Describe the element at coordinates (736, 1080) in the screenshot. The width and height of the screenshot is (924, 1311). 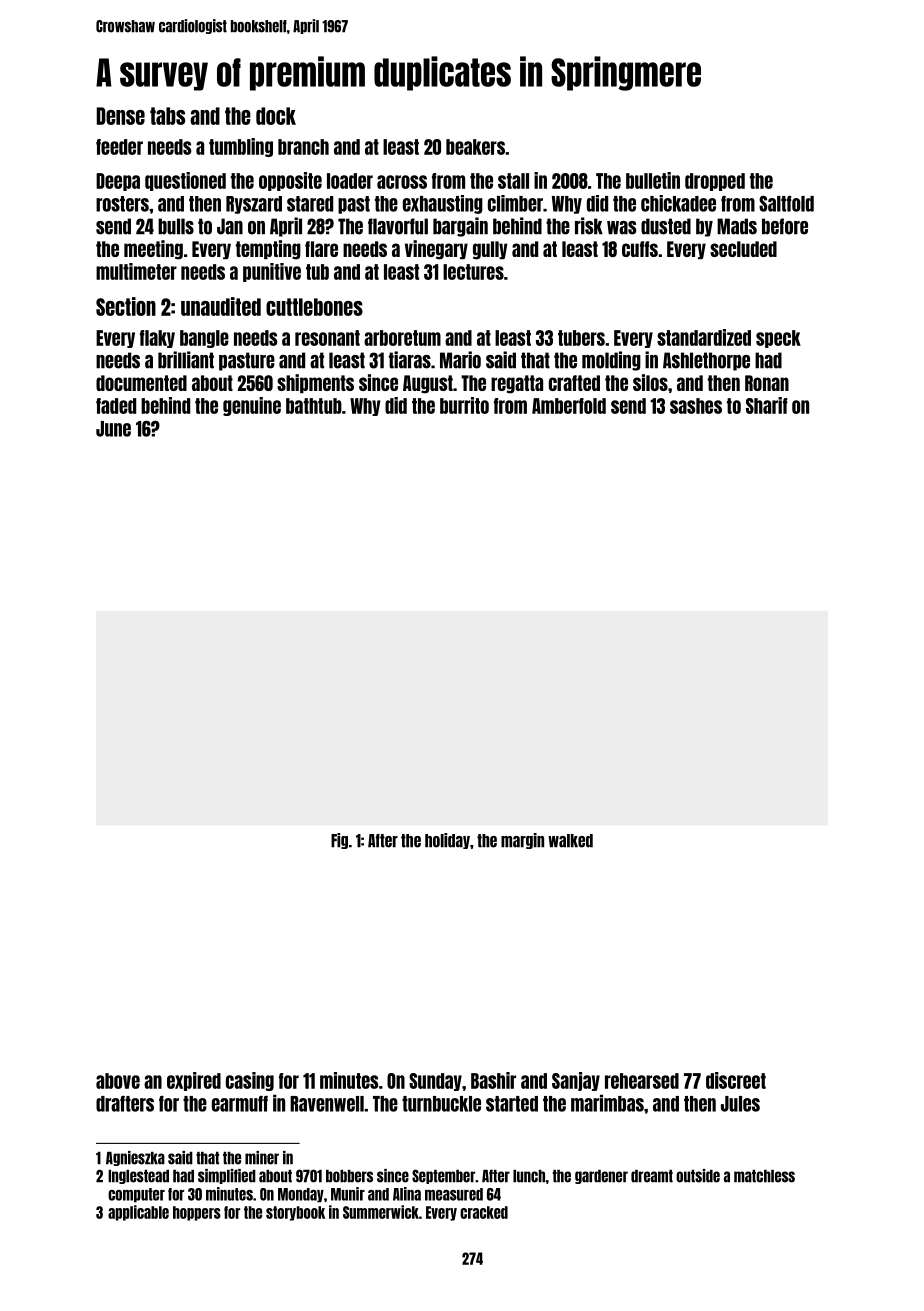
I see `discreet` at that location.
